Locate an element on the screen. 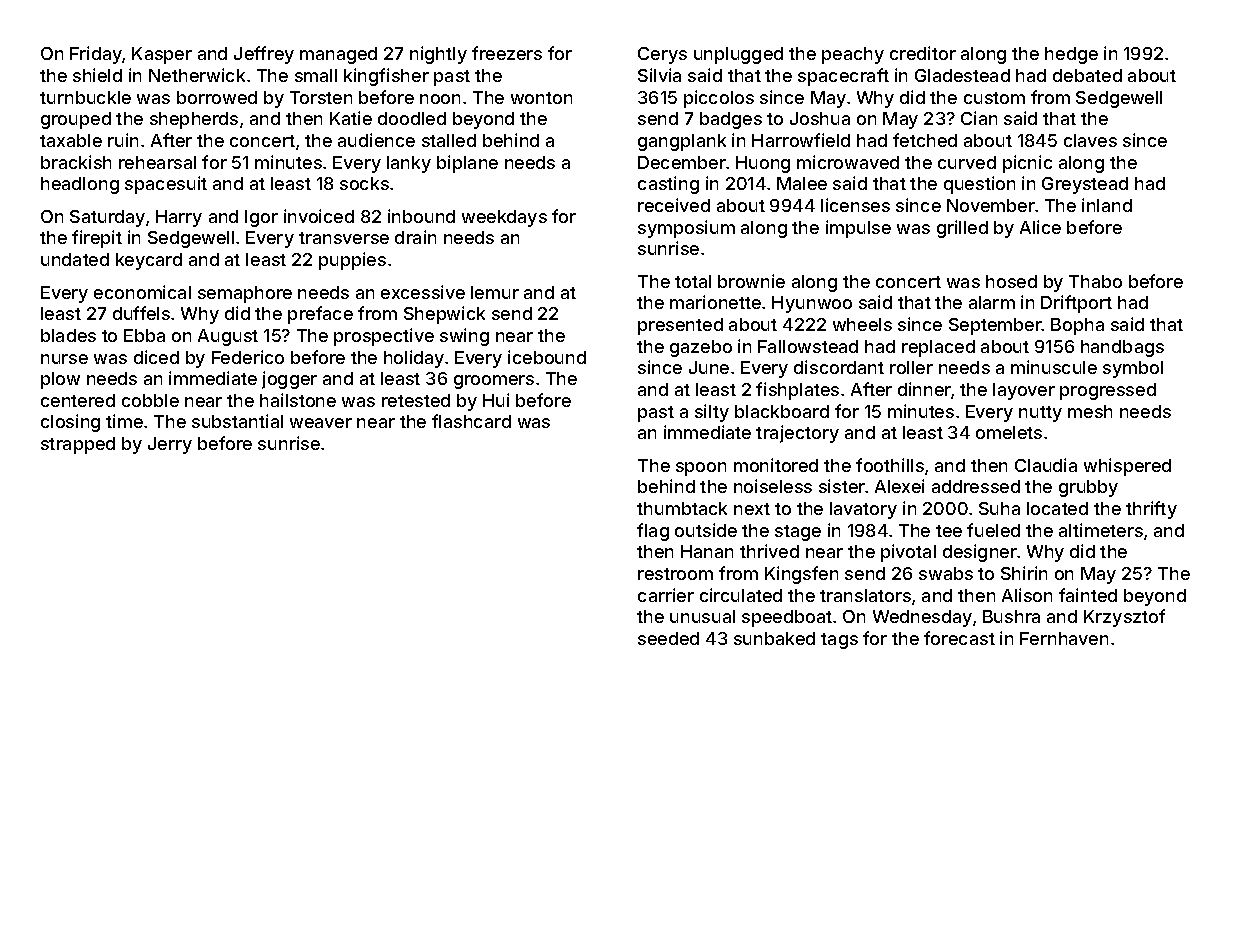  duffels is located at coordinates (141, 313).
